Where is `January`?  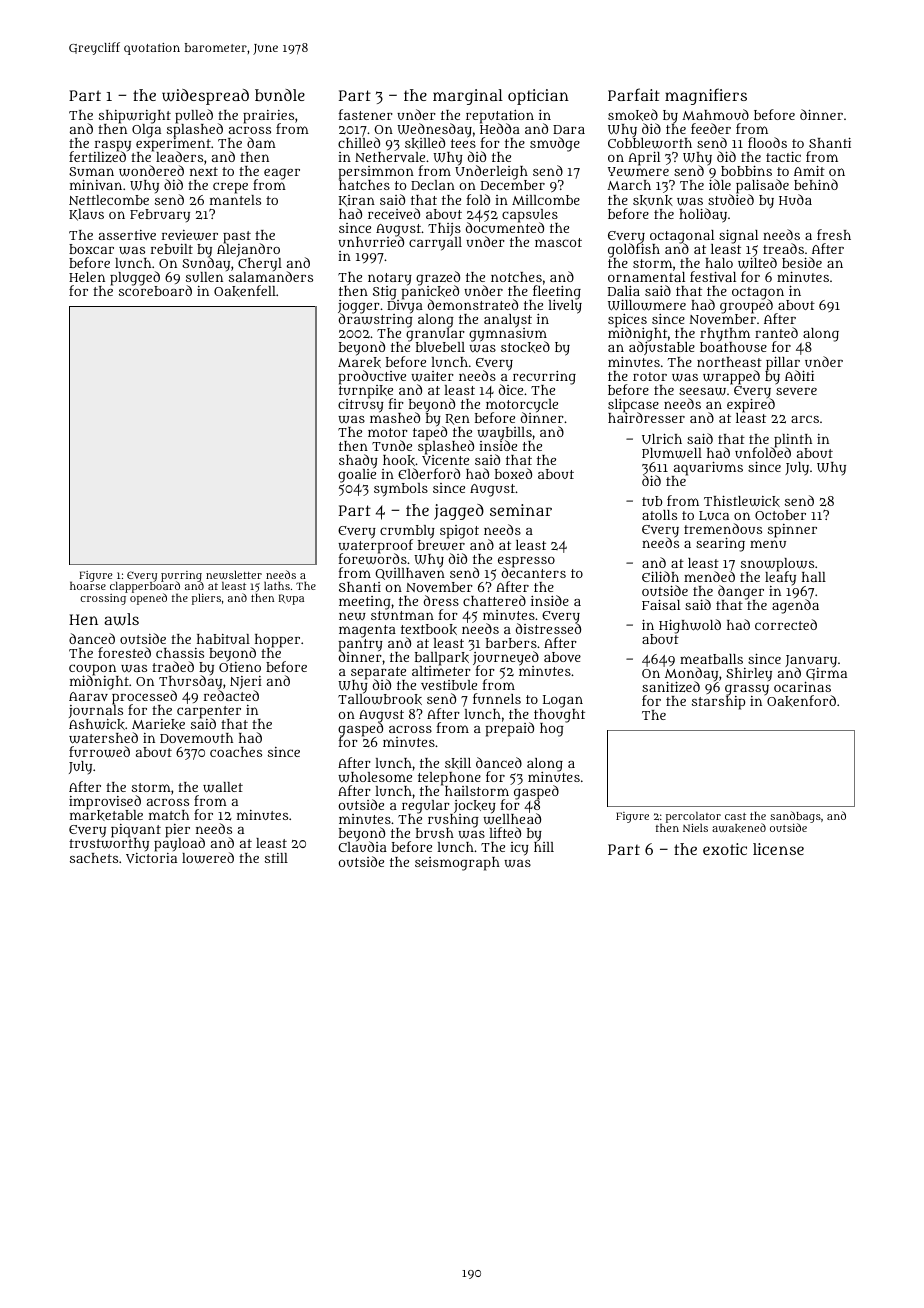 January is located at coordinates (811, 661).
